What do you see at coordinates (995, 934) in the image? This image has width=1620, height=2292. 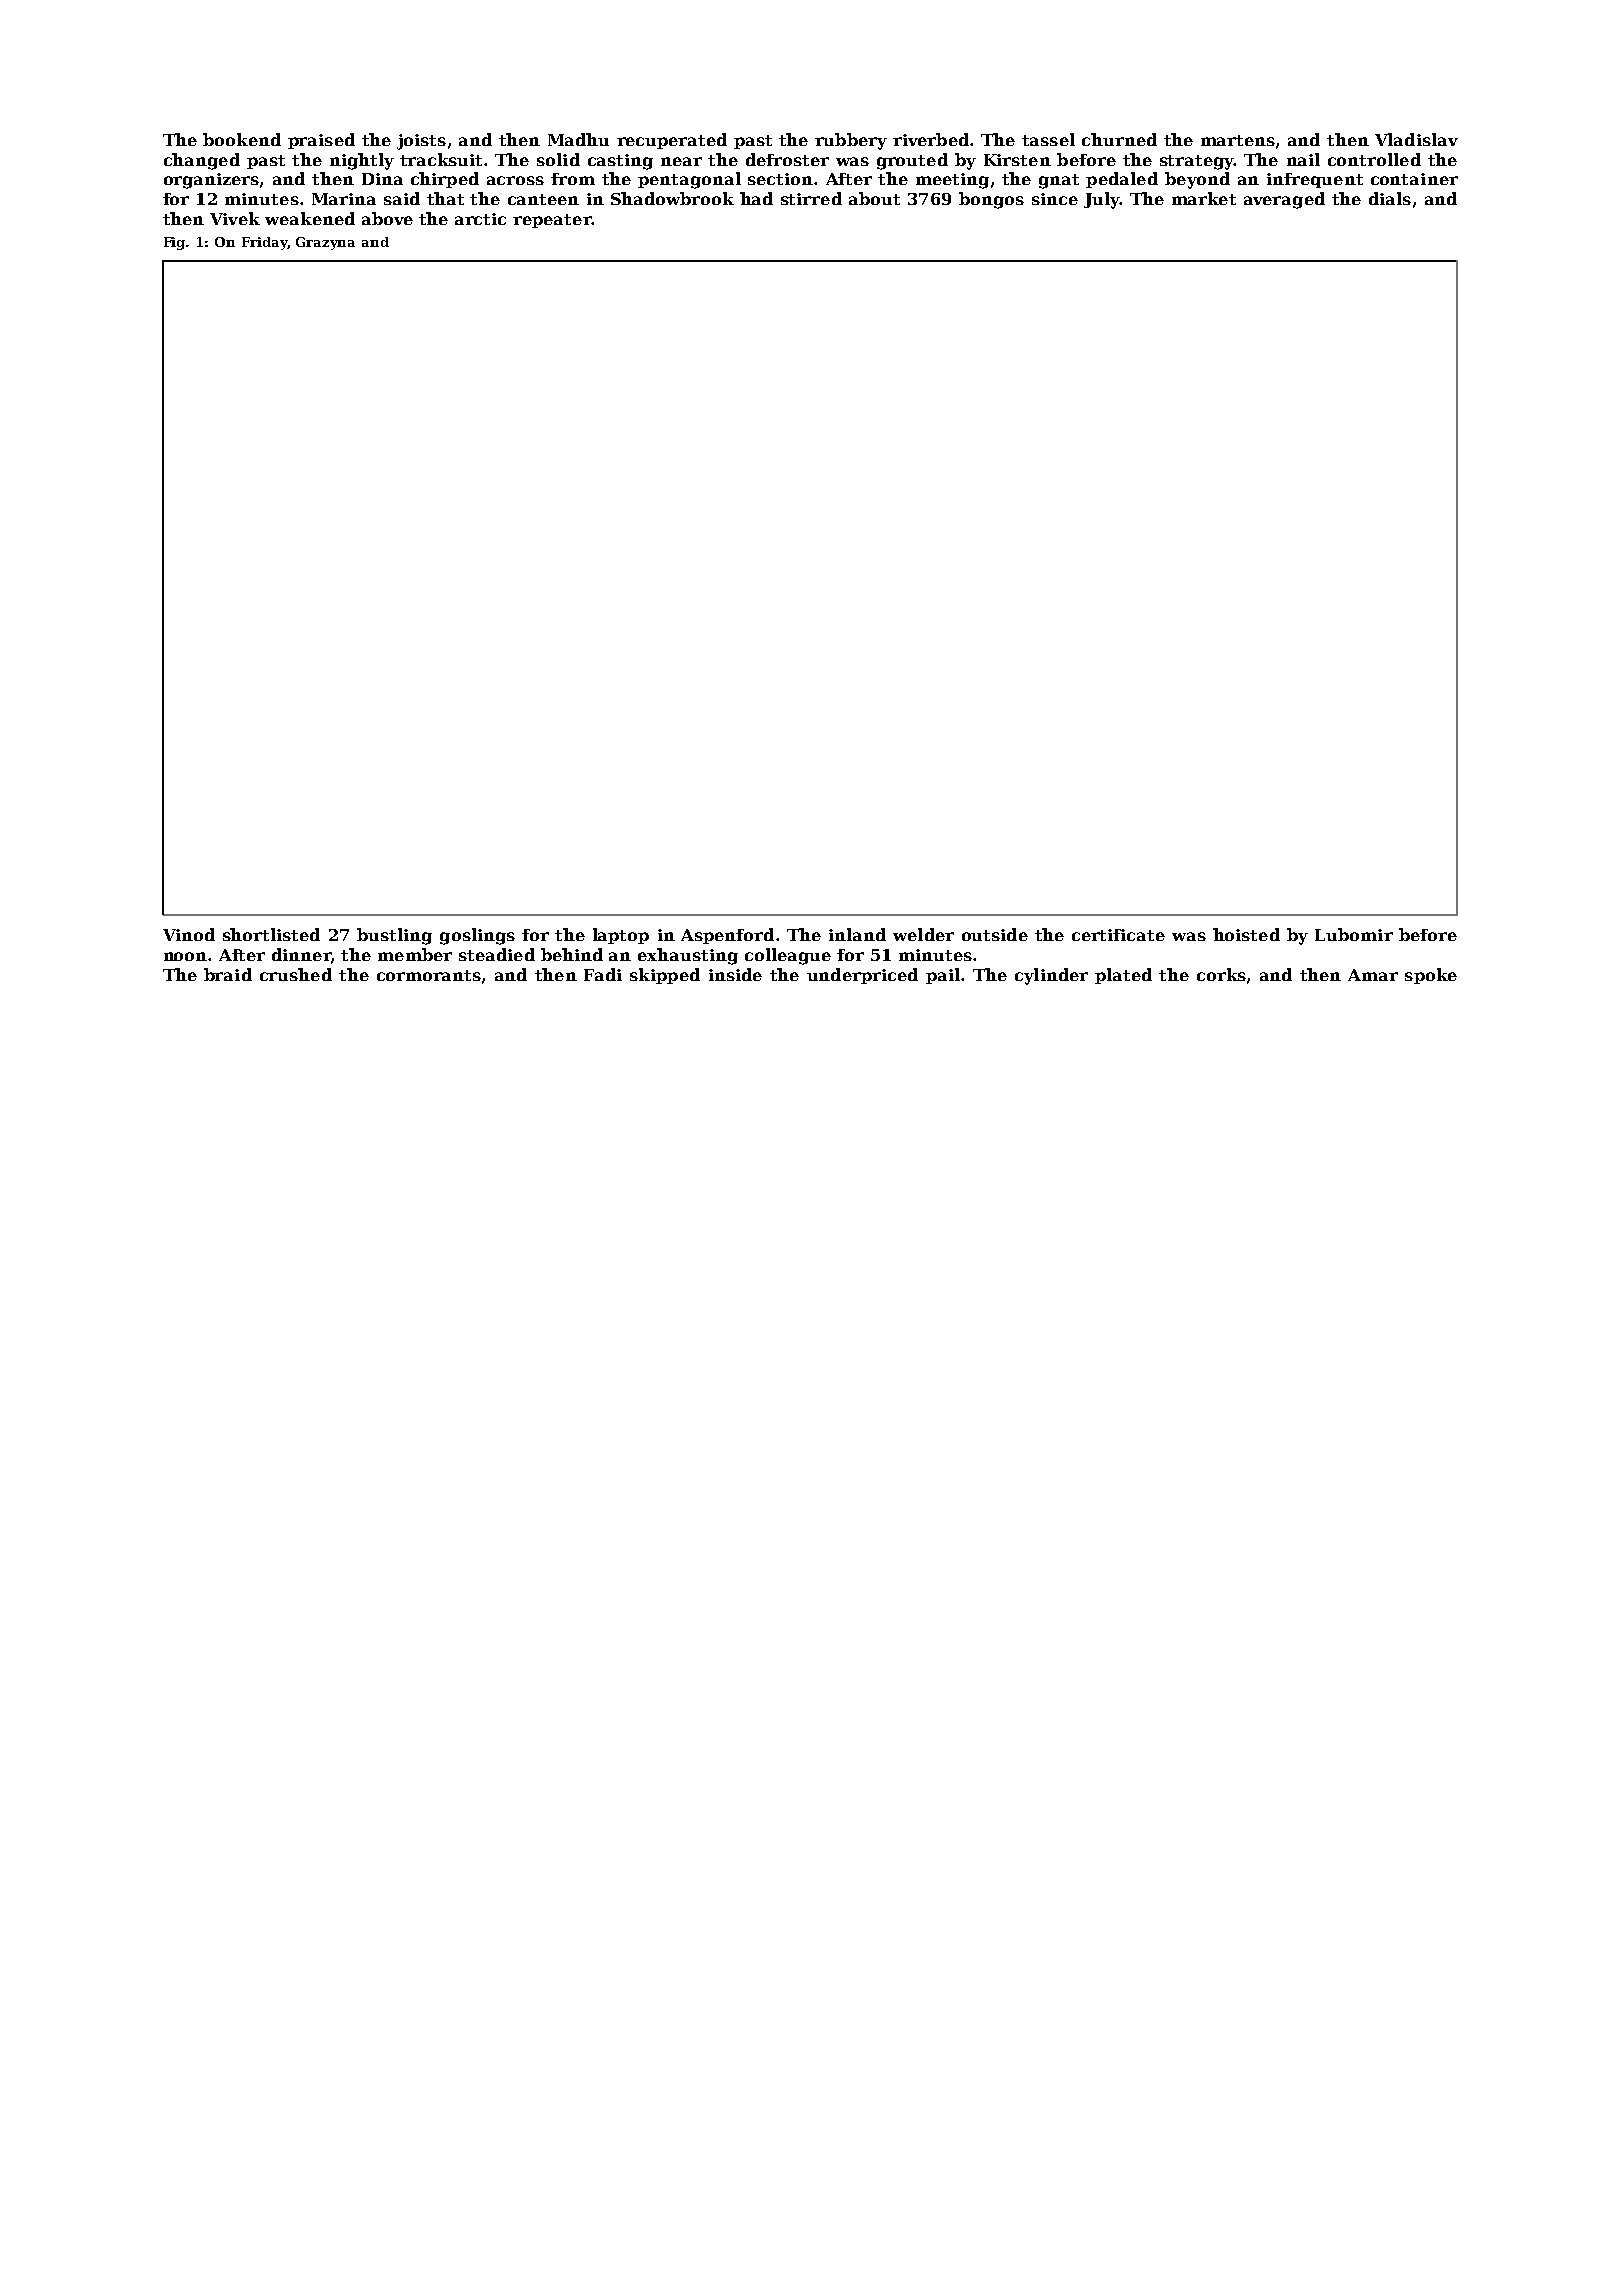 I see `outside` at bounding box center [995, 934].
